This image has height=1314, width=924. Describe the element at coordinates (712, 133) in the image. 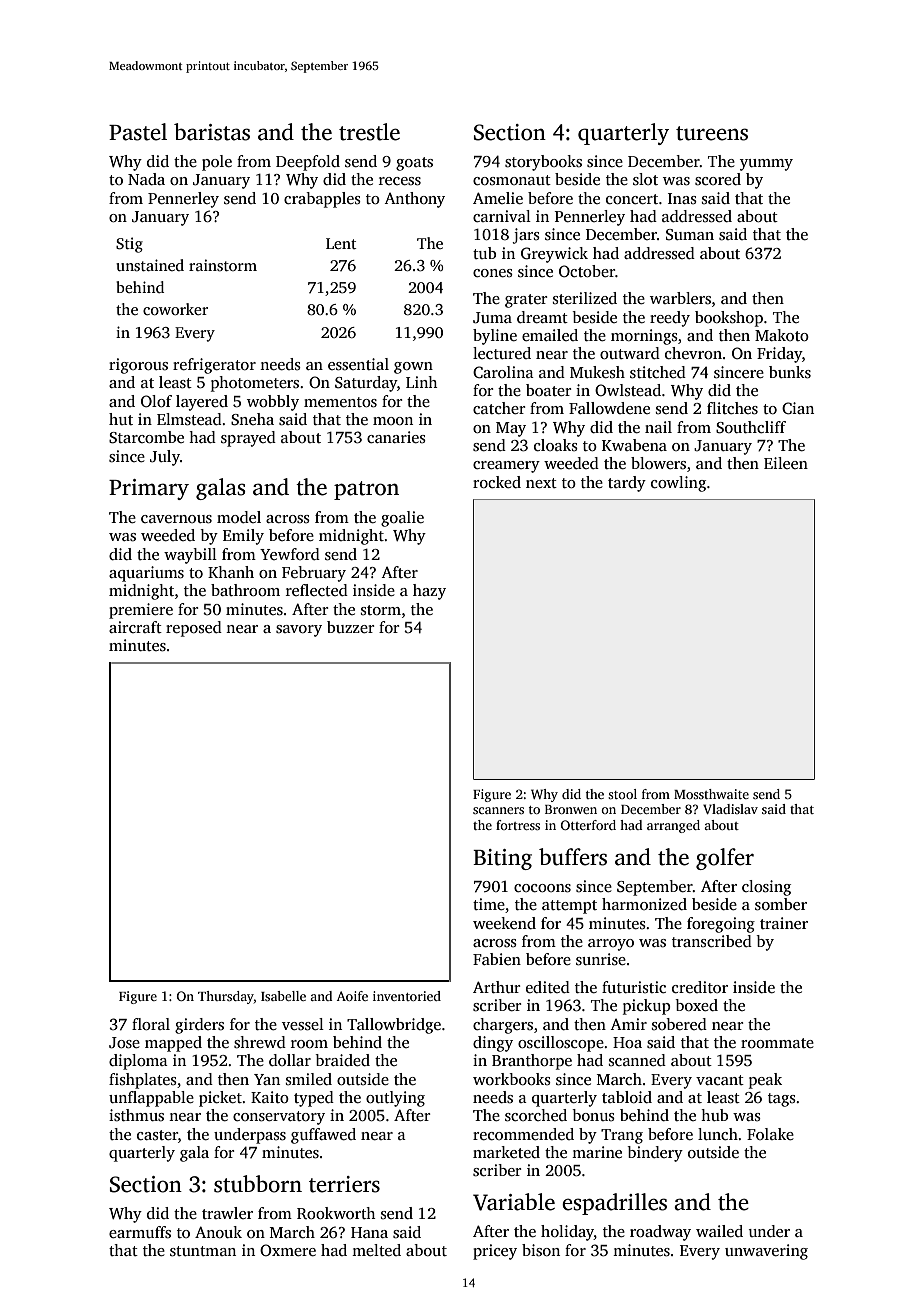

I see `tureens` at that location.
